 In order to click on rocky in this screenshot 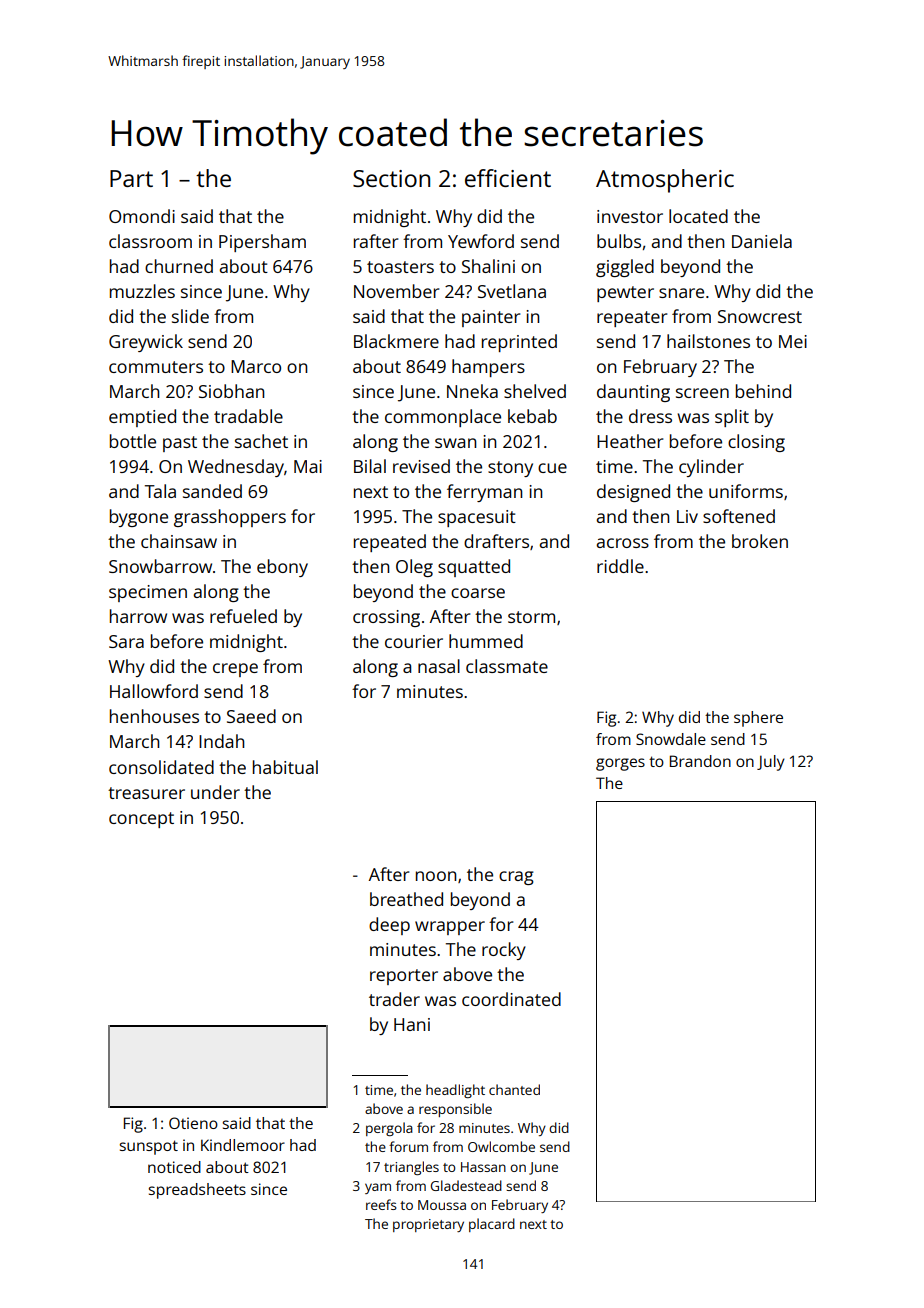, I will do `click(504, 951)`.
